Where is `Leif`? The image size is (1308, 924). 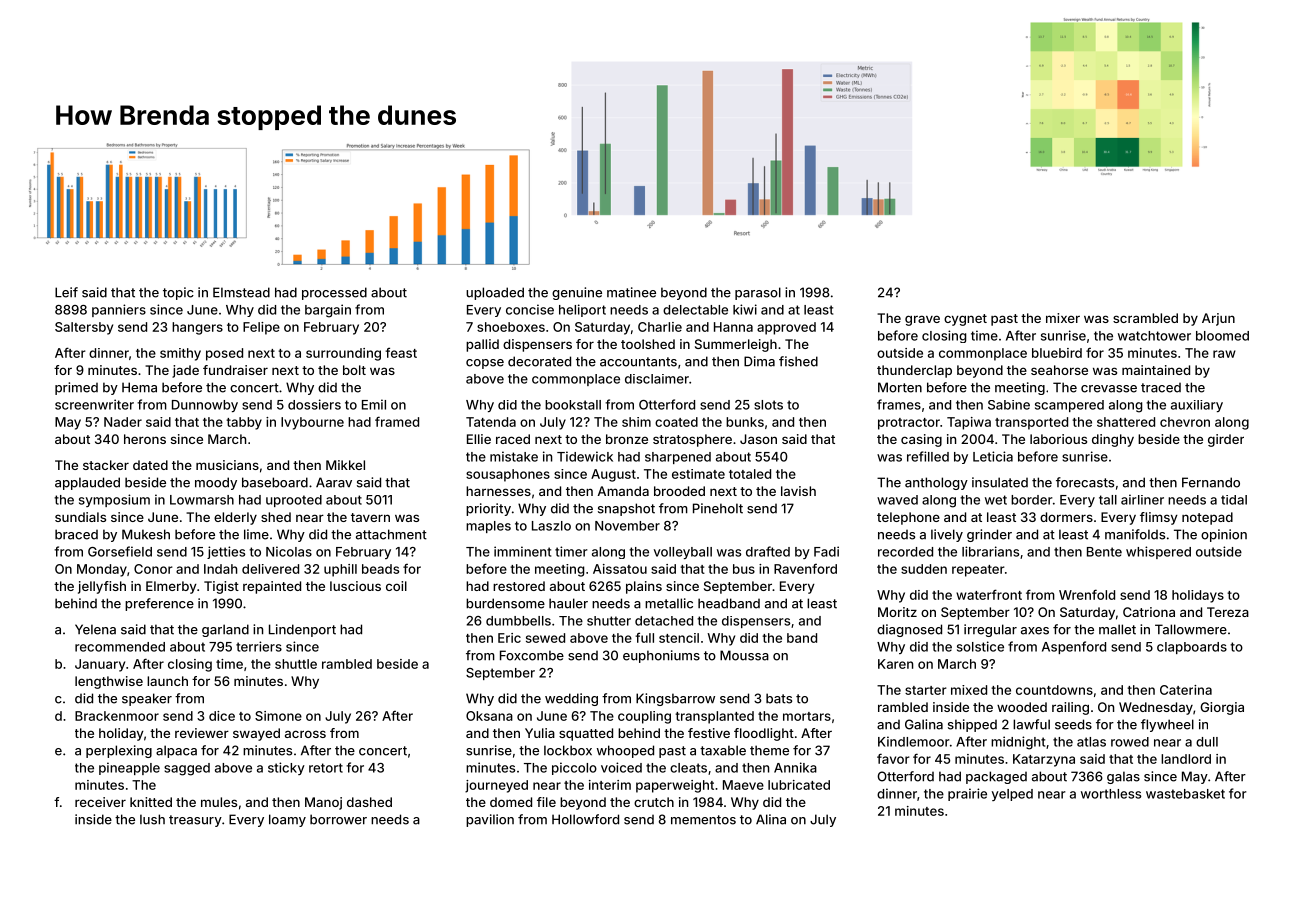
Leif is located at coordinates (66, 292).
